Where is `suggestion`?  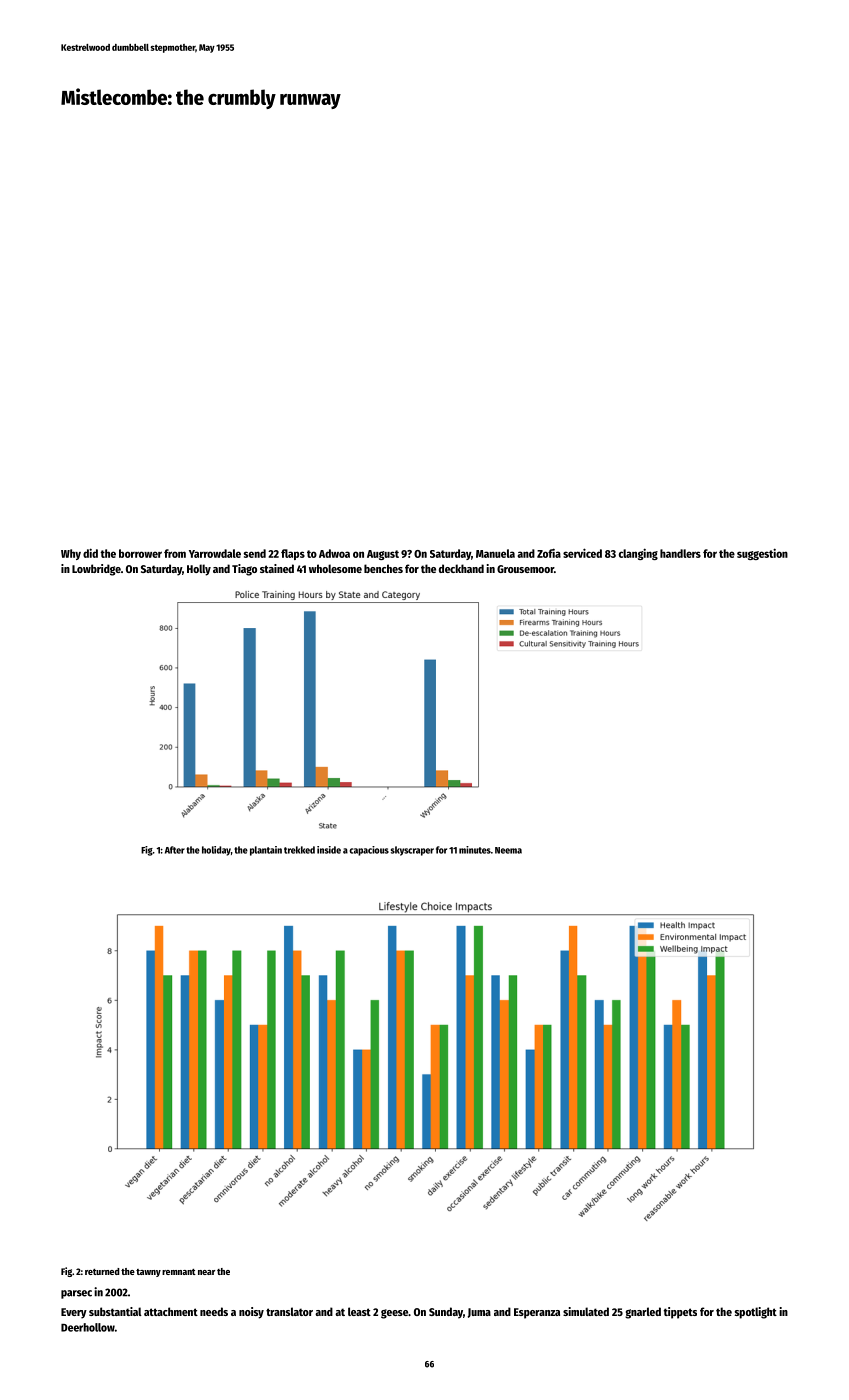
suggestion is located at coordinates (762, 554).
